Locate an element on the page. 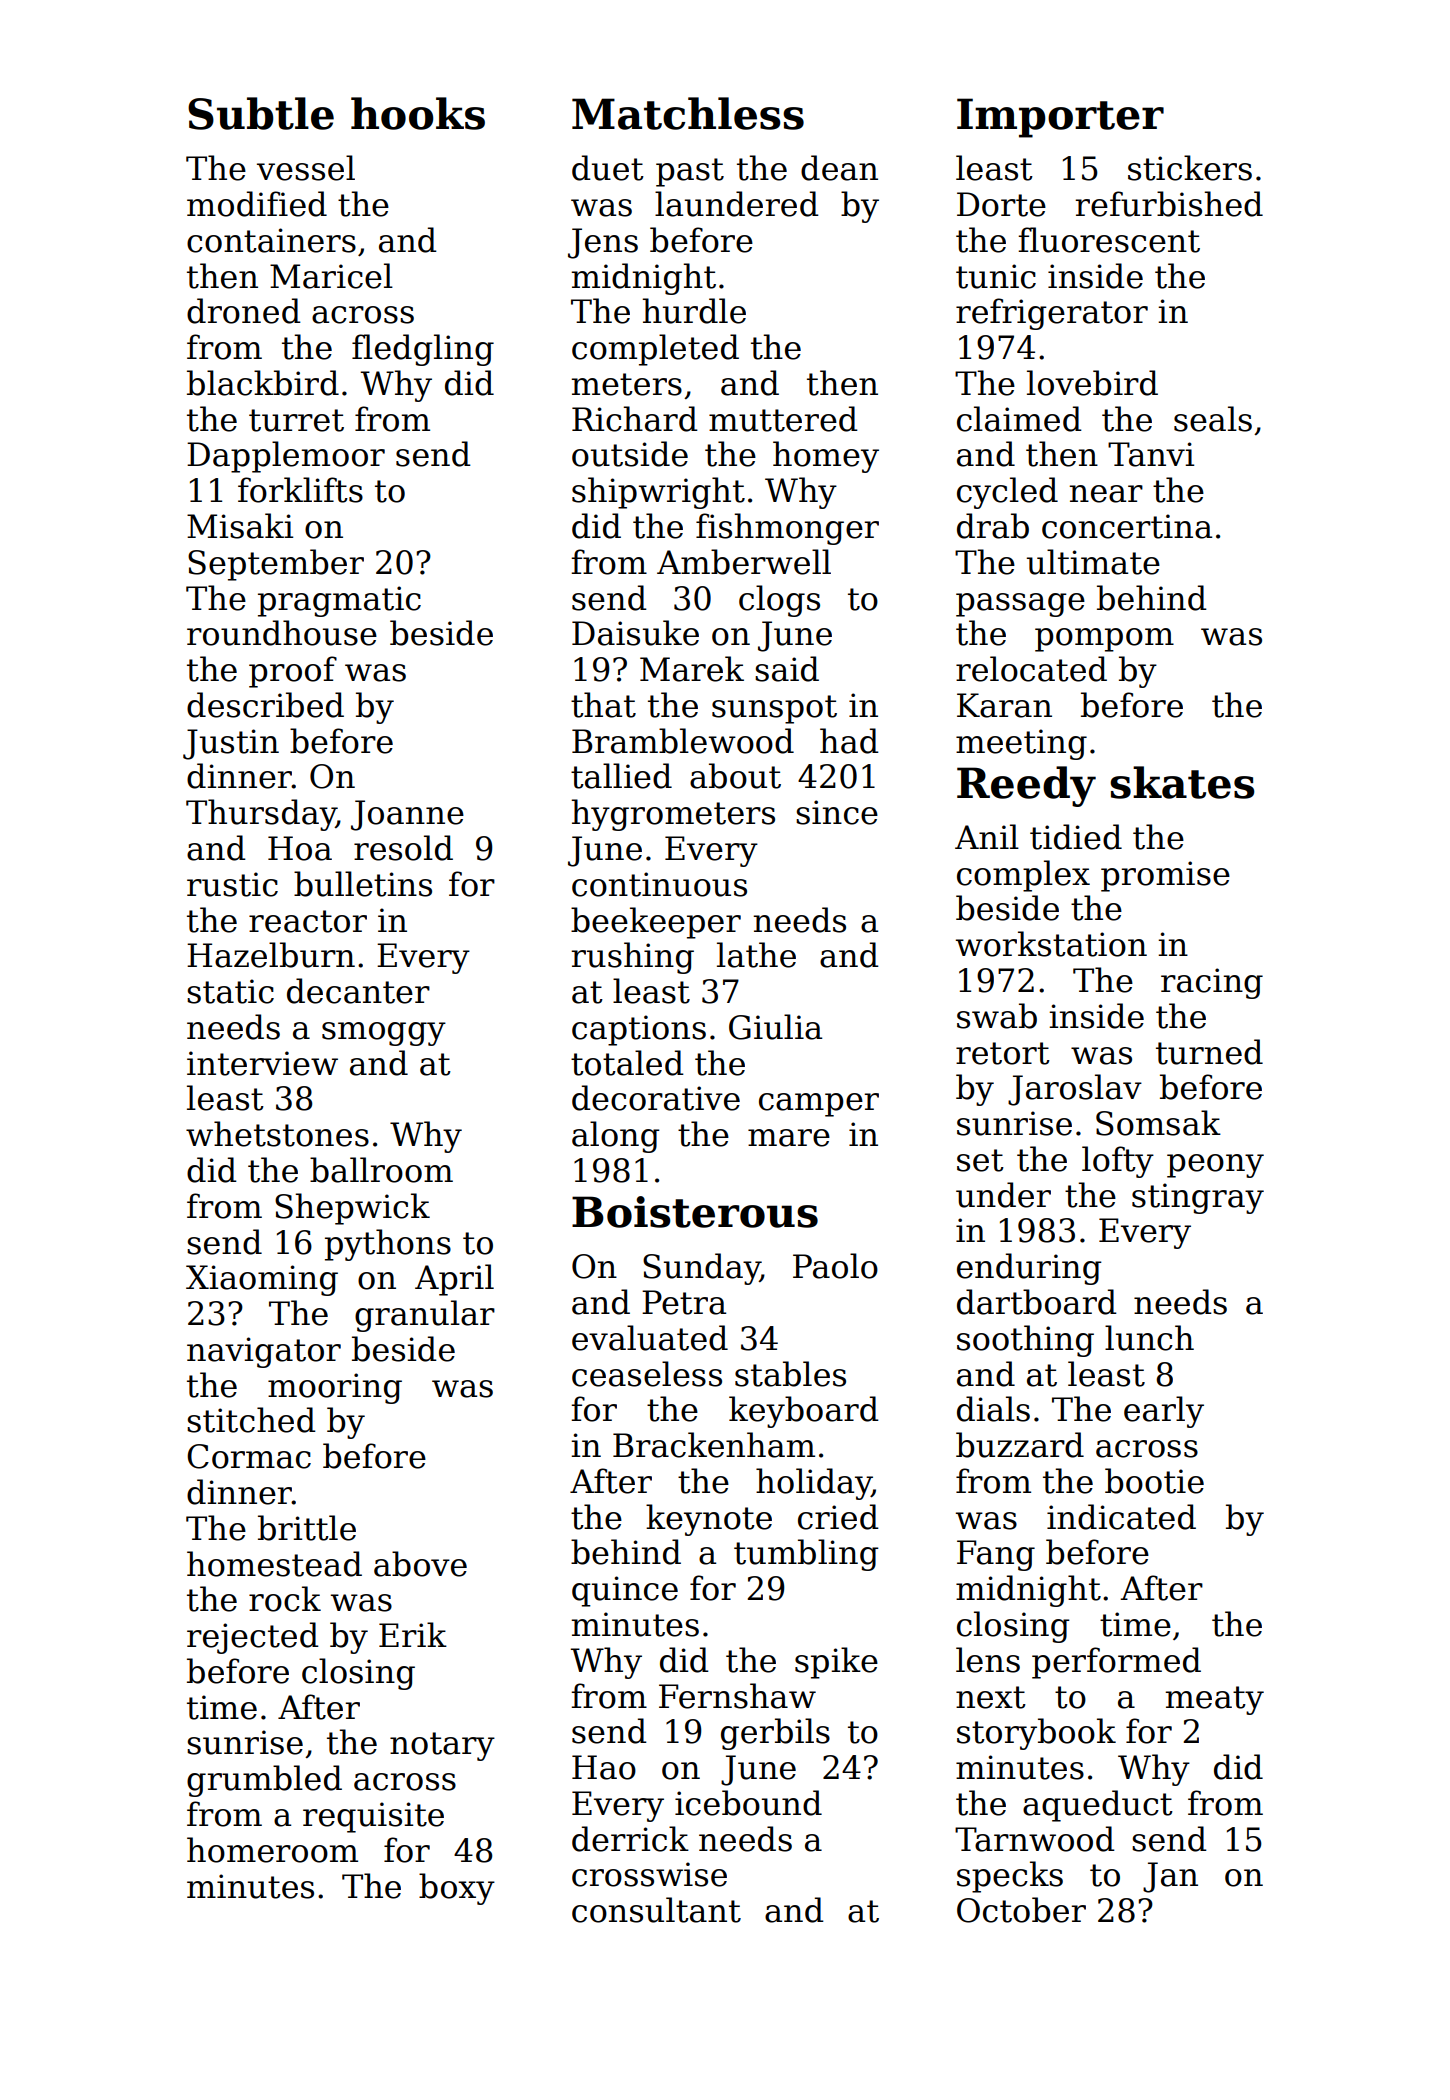 Image resolution: width=1450 pixels, height=2100 pixels. Fang is located at coordinates (996, 1555).
